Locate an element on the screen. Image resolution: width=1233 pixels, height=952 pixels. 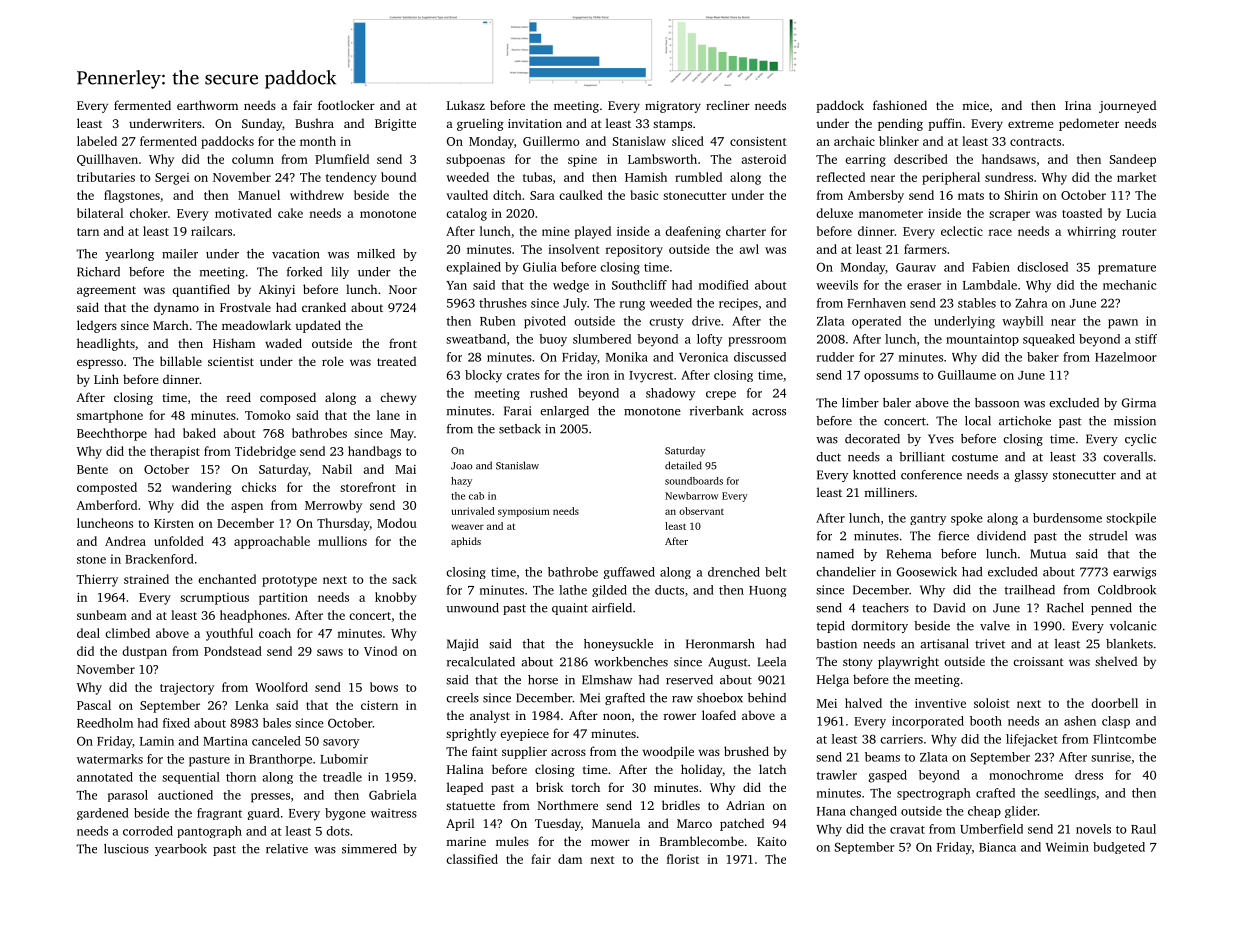
earthworm is located at coordinates (207, 105).
